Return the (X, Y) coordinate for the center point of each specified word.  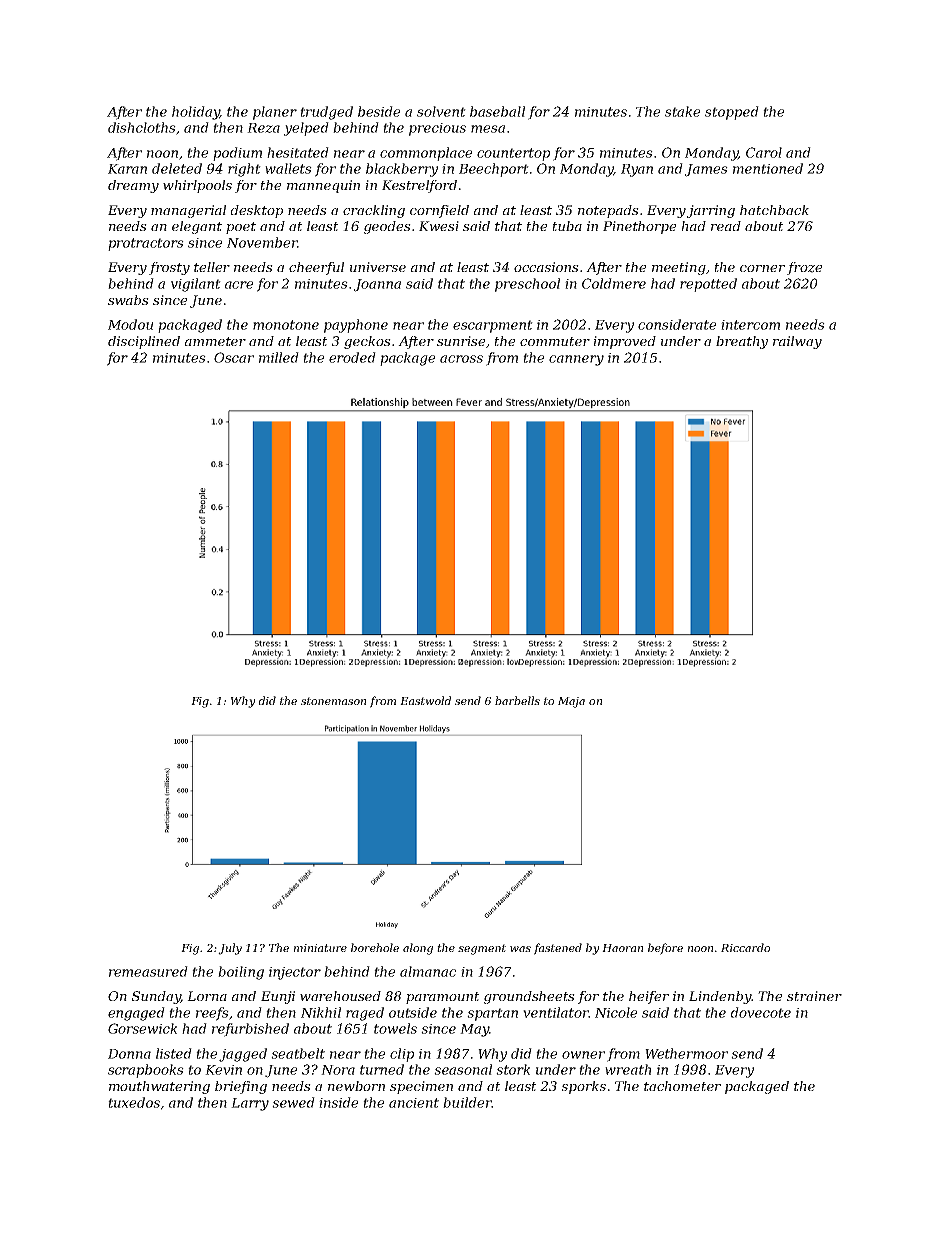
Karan (127, 169)
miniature (320, 948)
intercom (750, 325)
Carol (764, 152)
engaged (136, 1014)
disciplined (144, 342)
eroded (352, 357)
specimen (421, 1087)
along (418, 949)
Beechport (494, 170)
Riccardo (745, 947)
